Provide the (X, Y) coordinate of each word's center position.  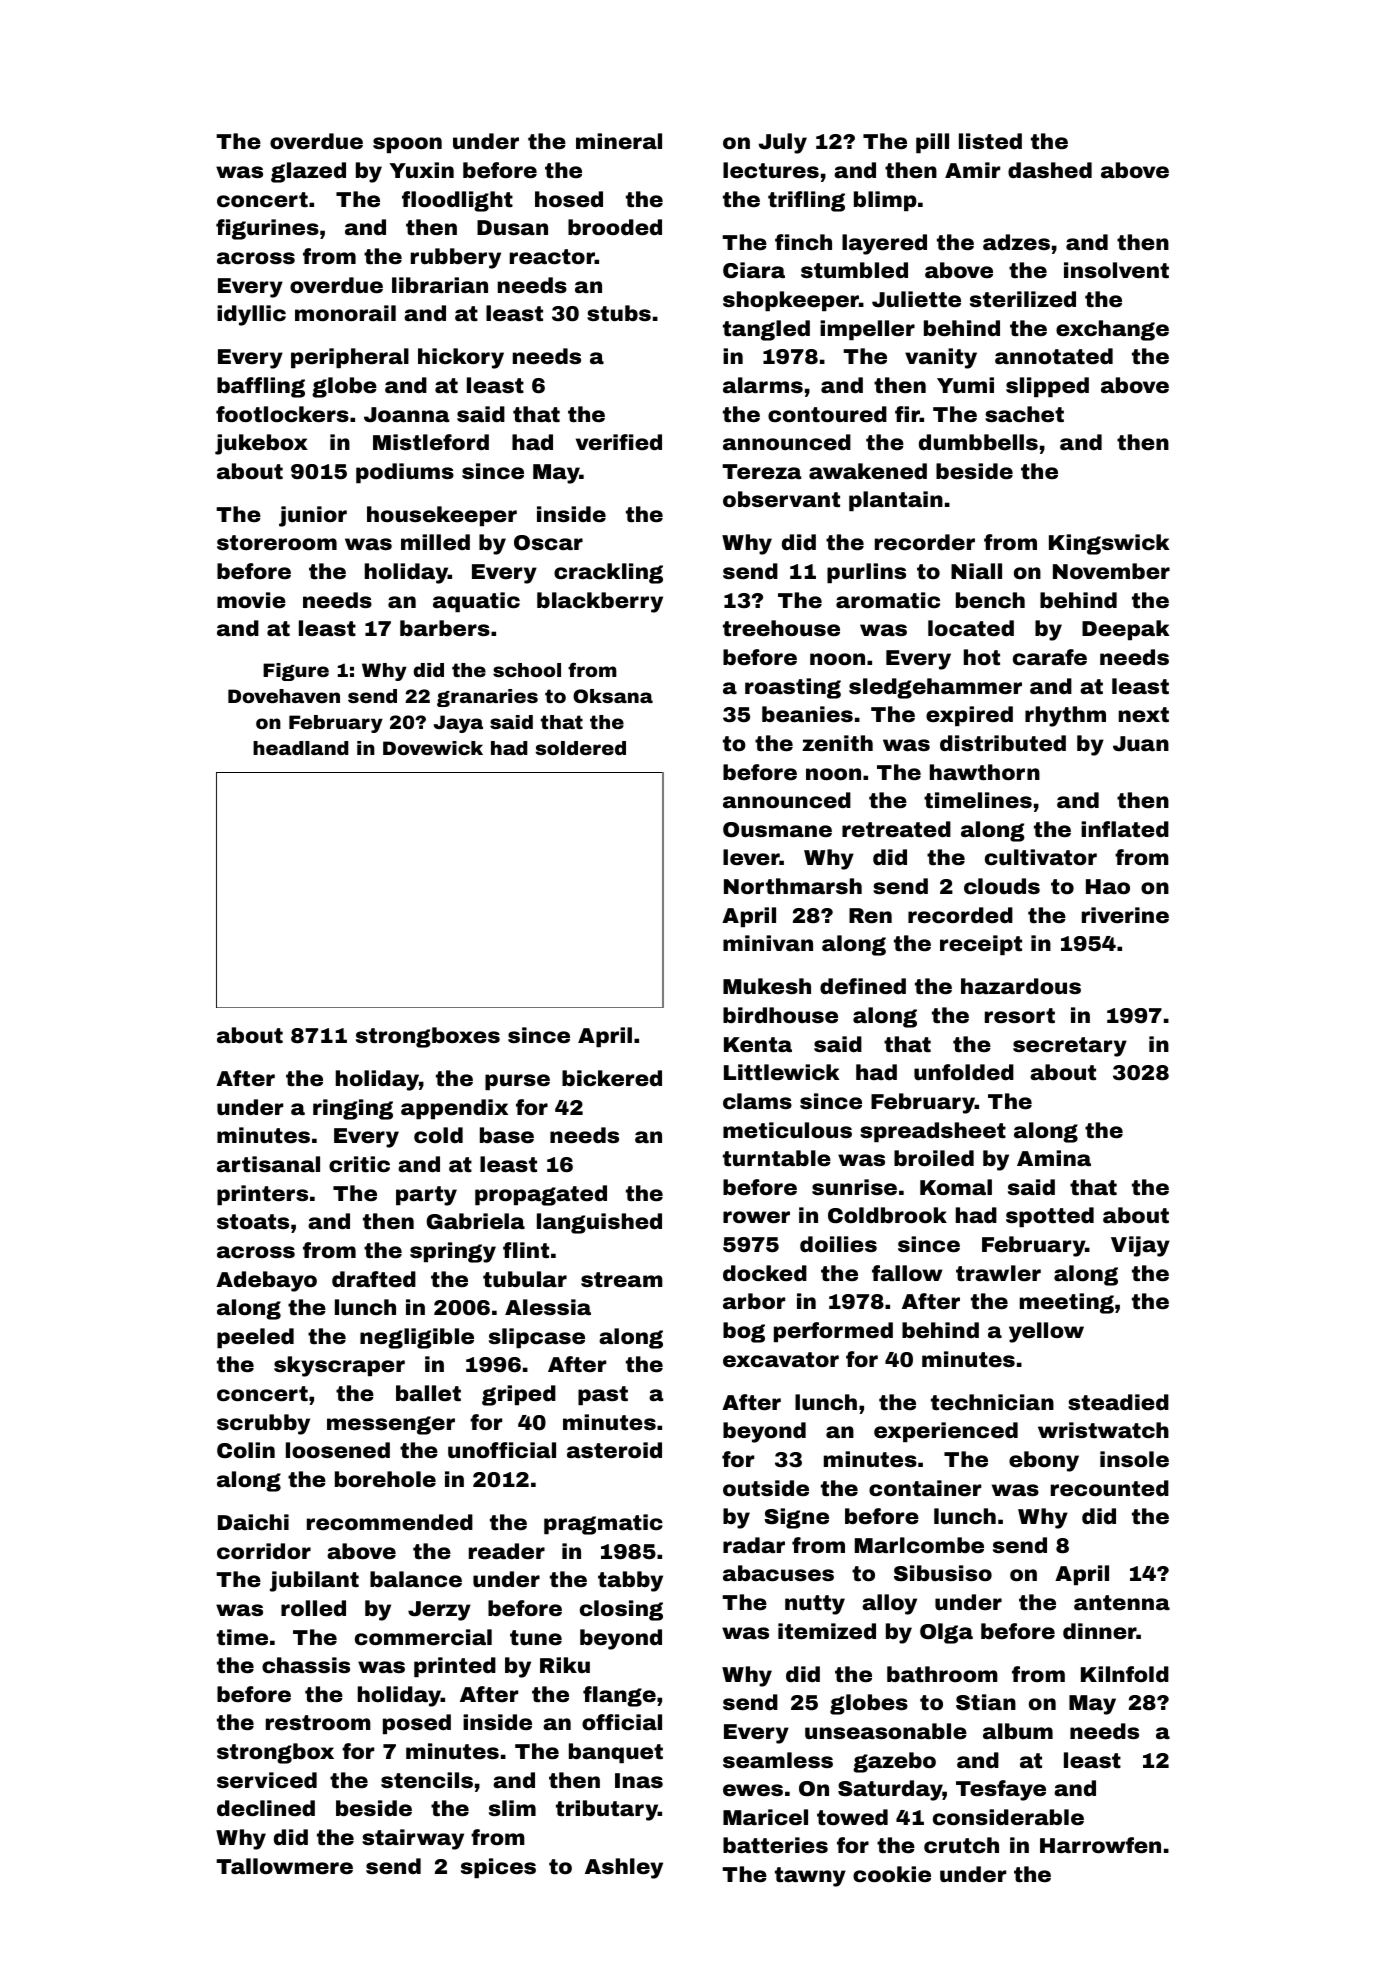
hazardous (1021, 986)
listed (990, 141)
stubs (619, 313)
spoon (407, 145)
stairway (413, 1839)
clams (757, 1101)
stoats (253, 1221)
